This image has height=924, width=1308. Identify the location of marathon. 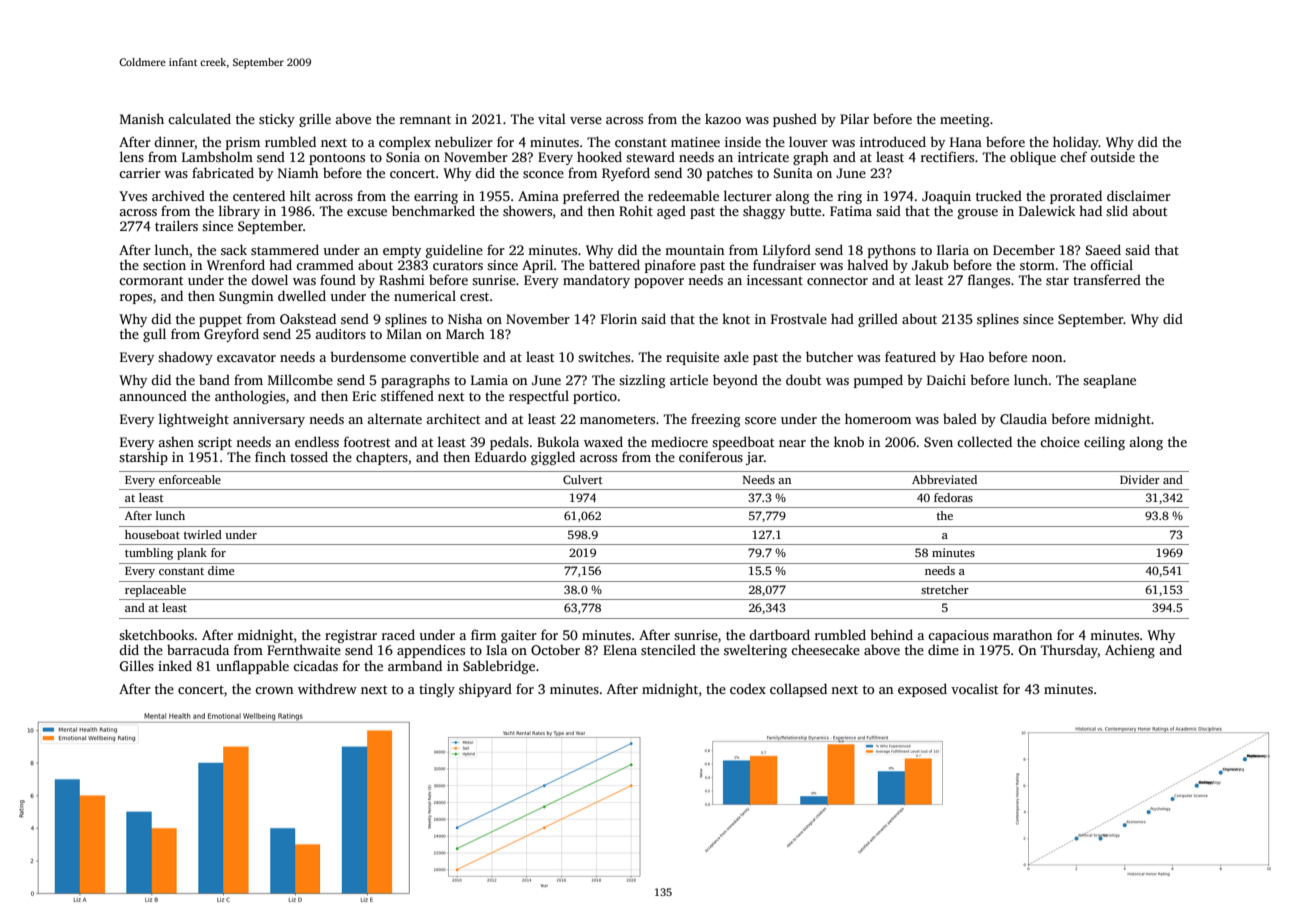
(1022, 635).
